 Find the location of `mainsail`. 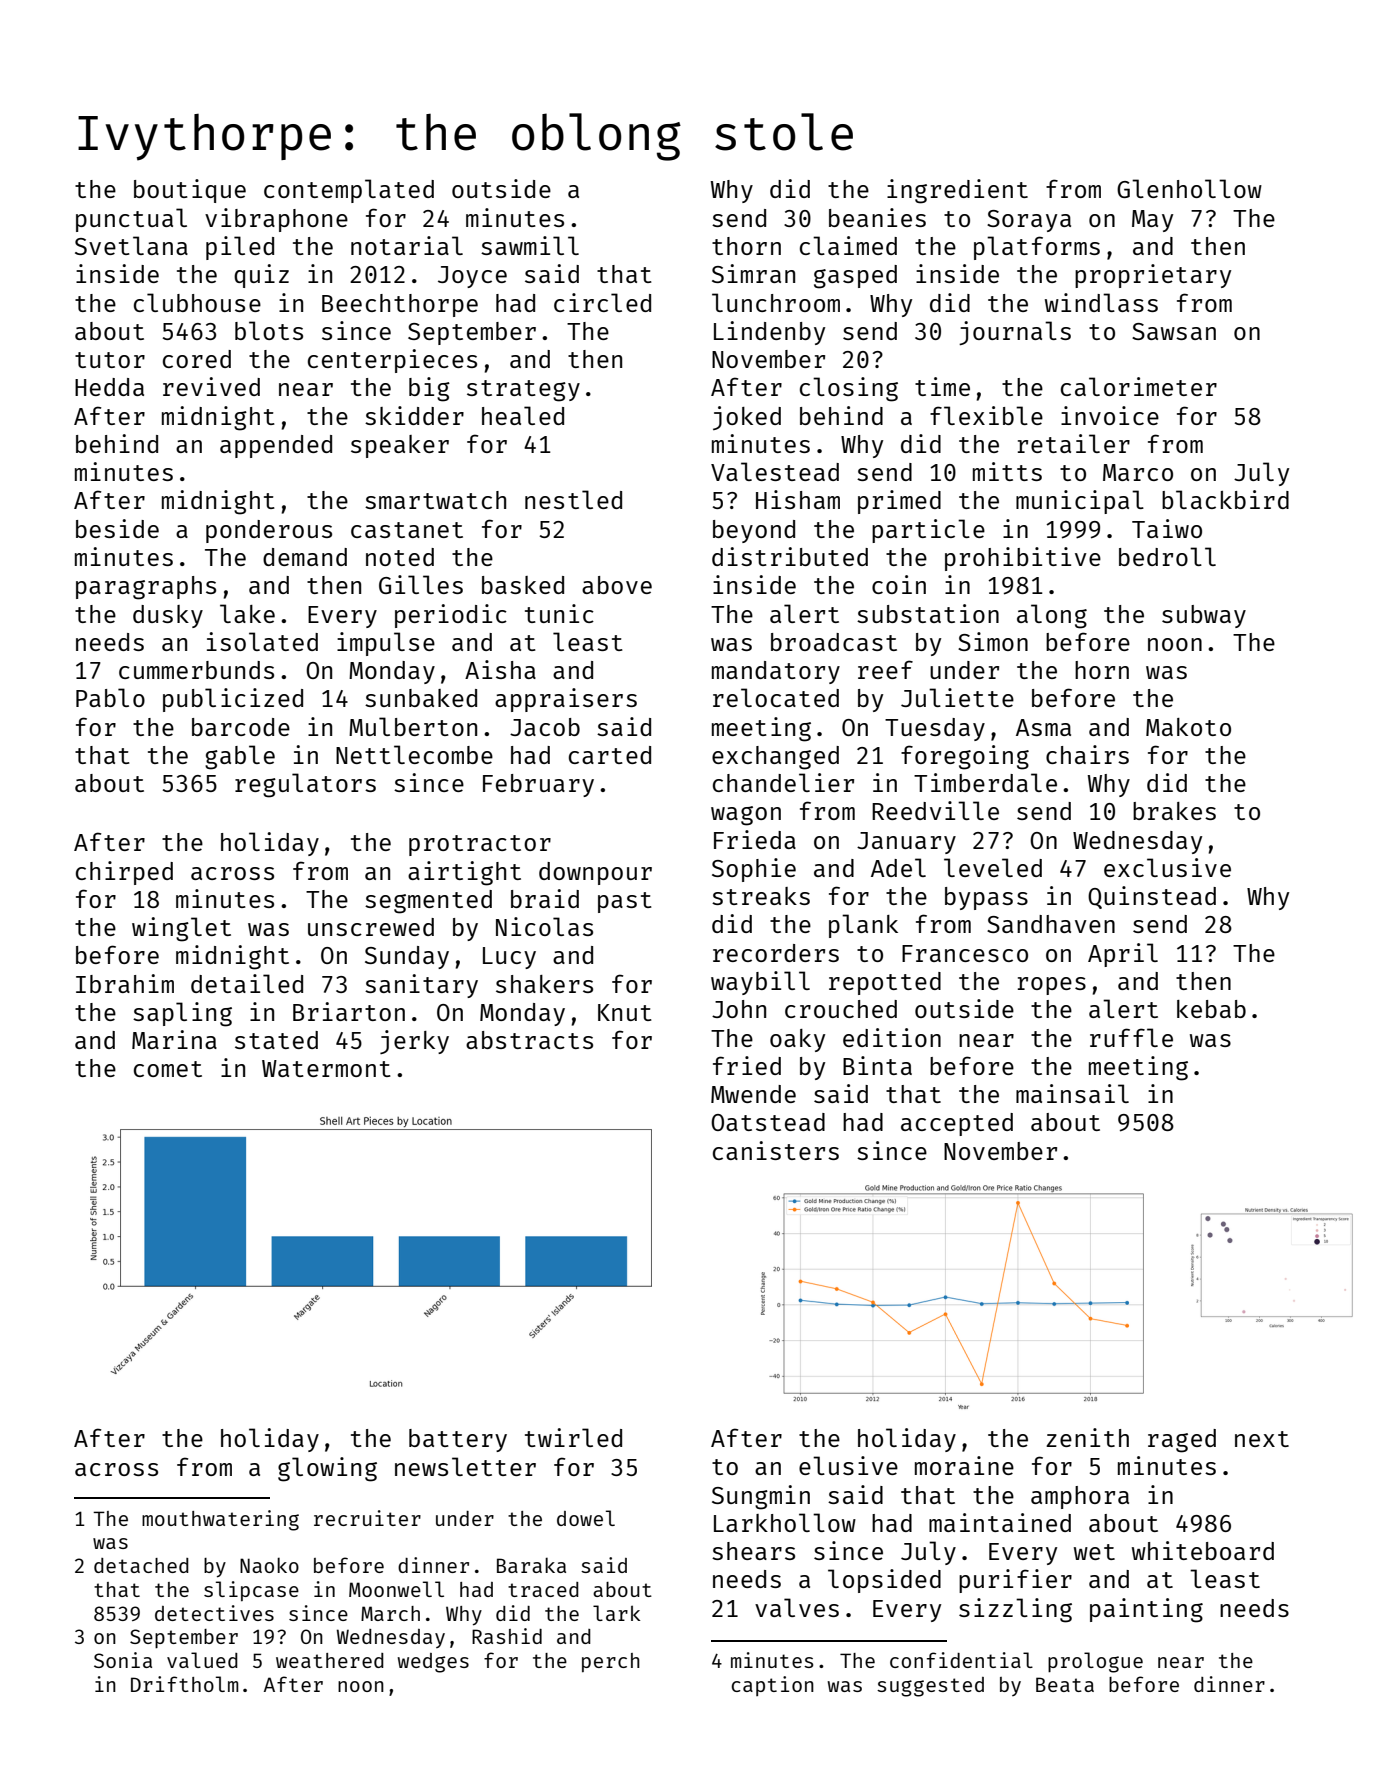

mainsail is located at coordinates (1072, 1093).
